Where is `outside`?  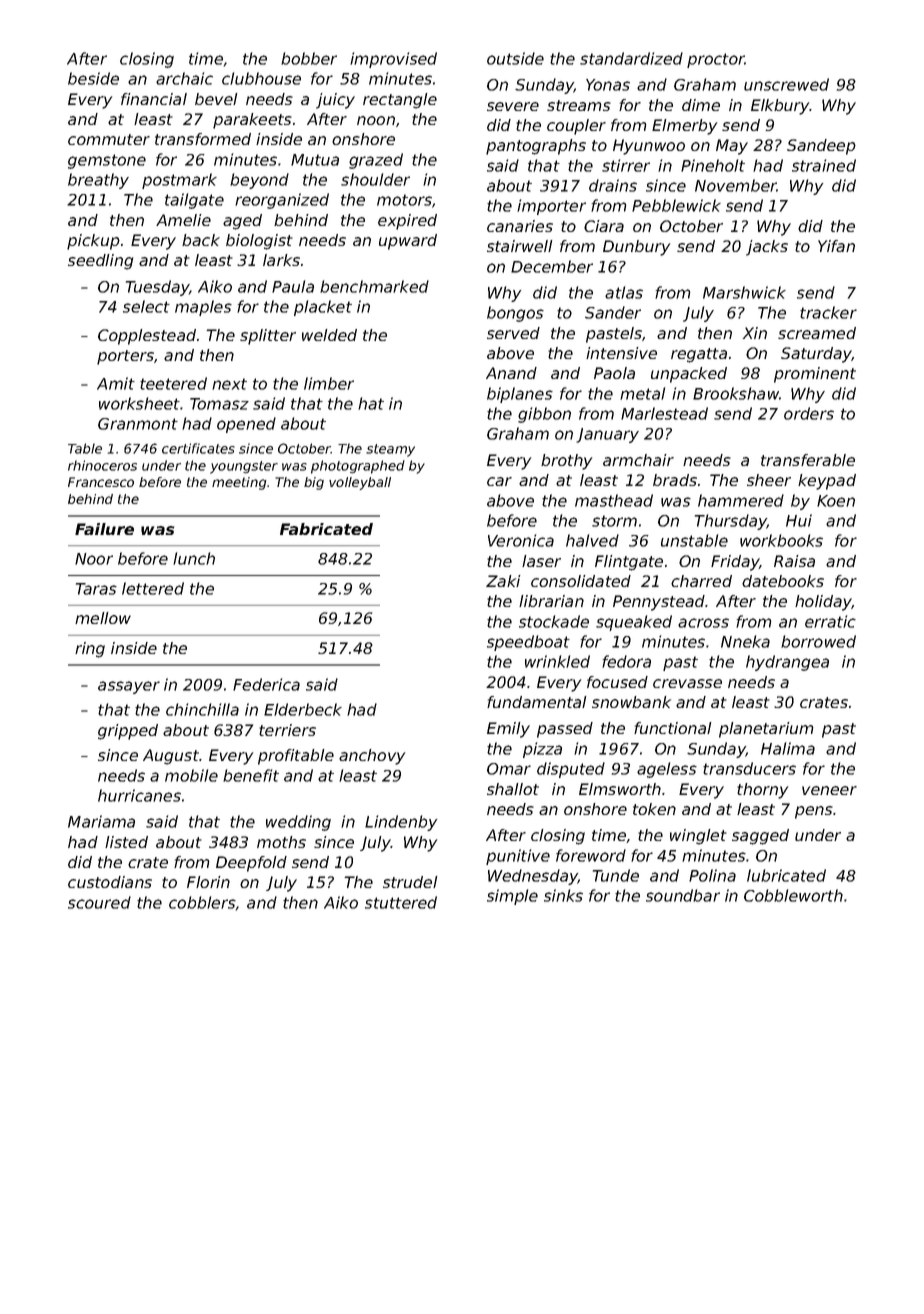
outside is located at coordinates (515, 58).
